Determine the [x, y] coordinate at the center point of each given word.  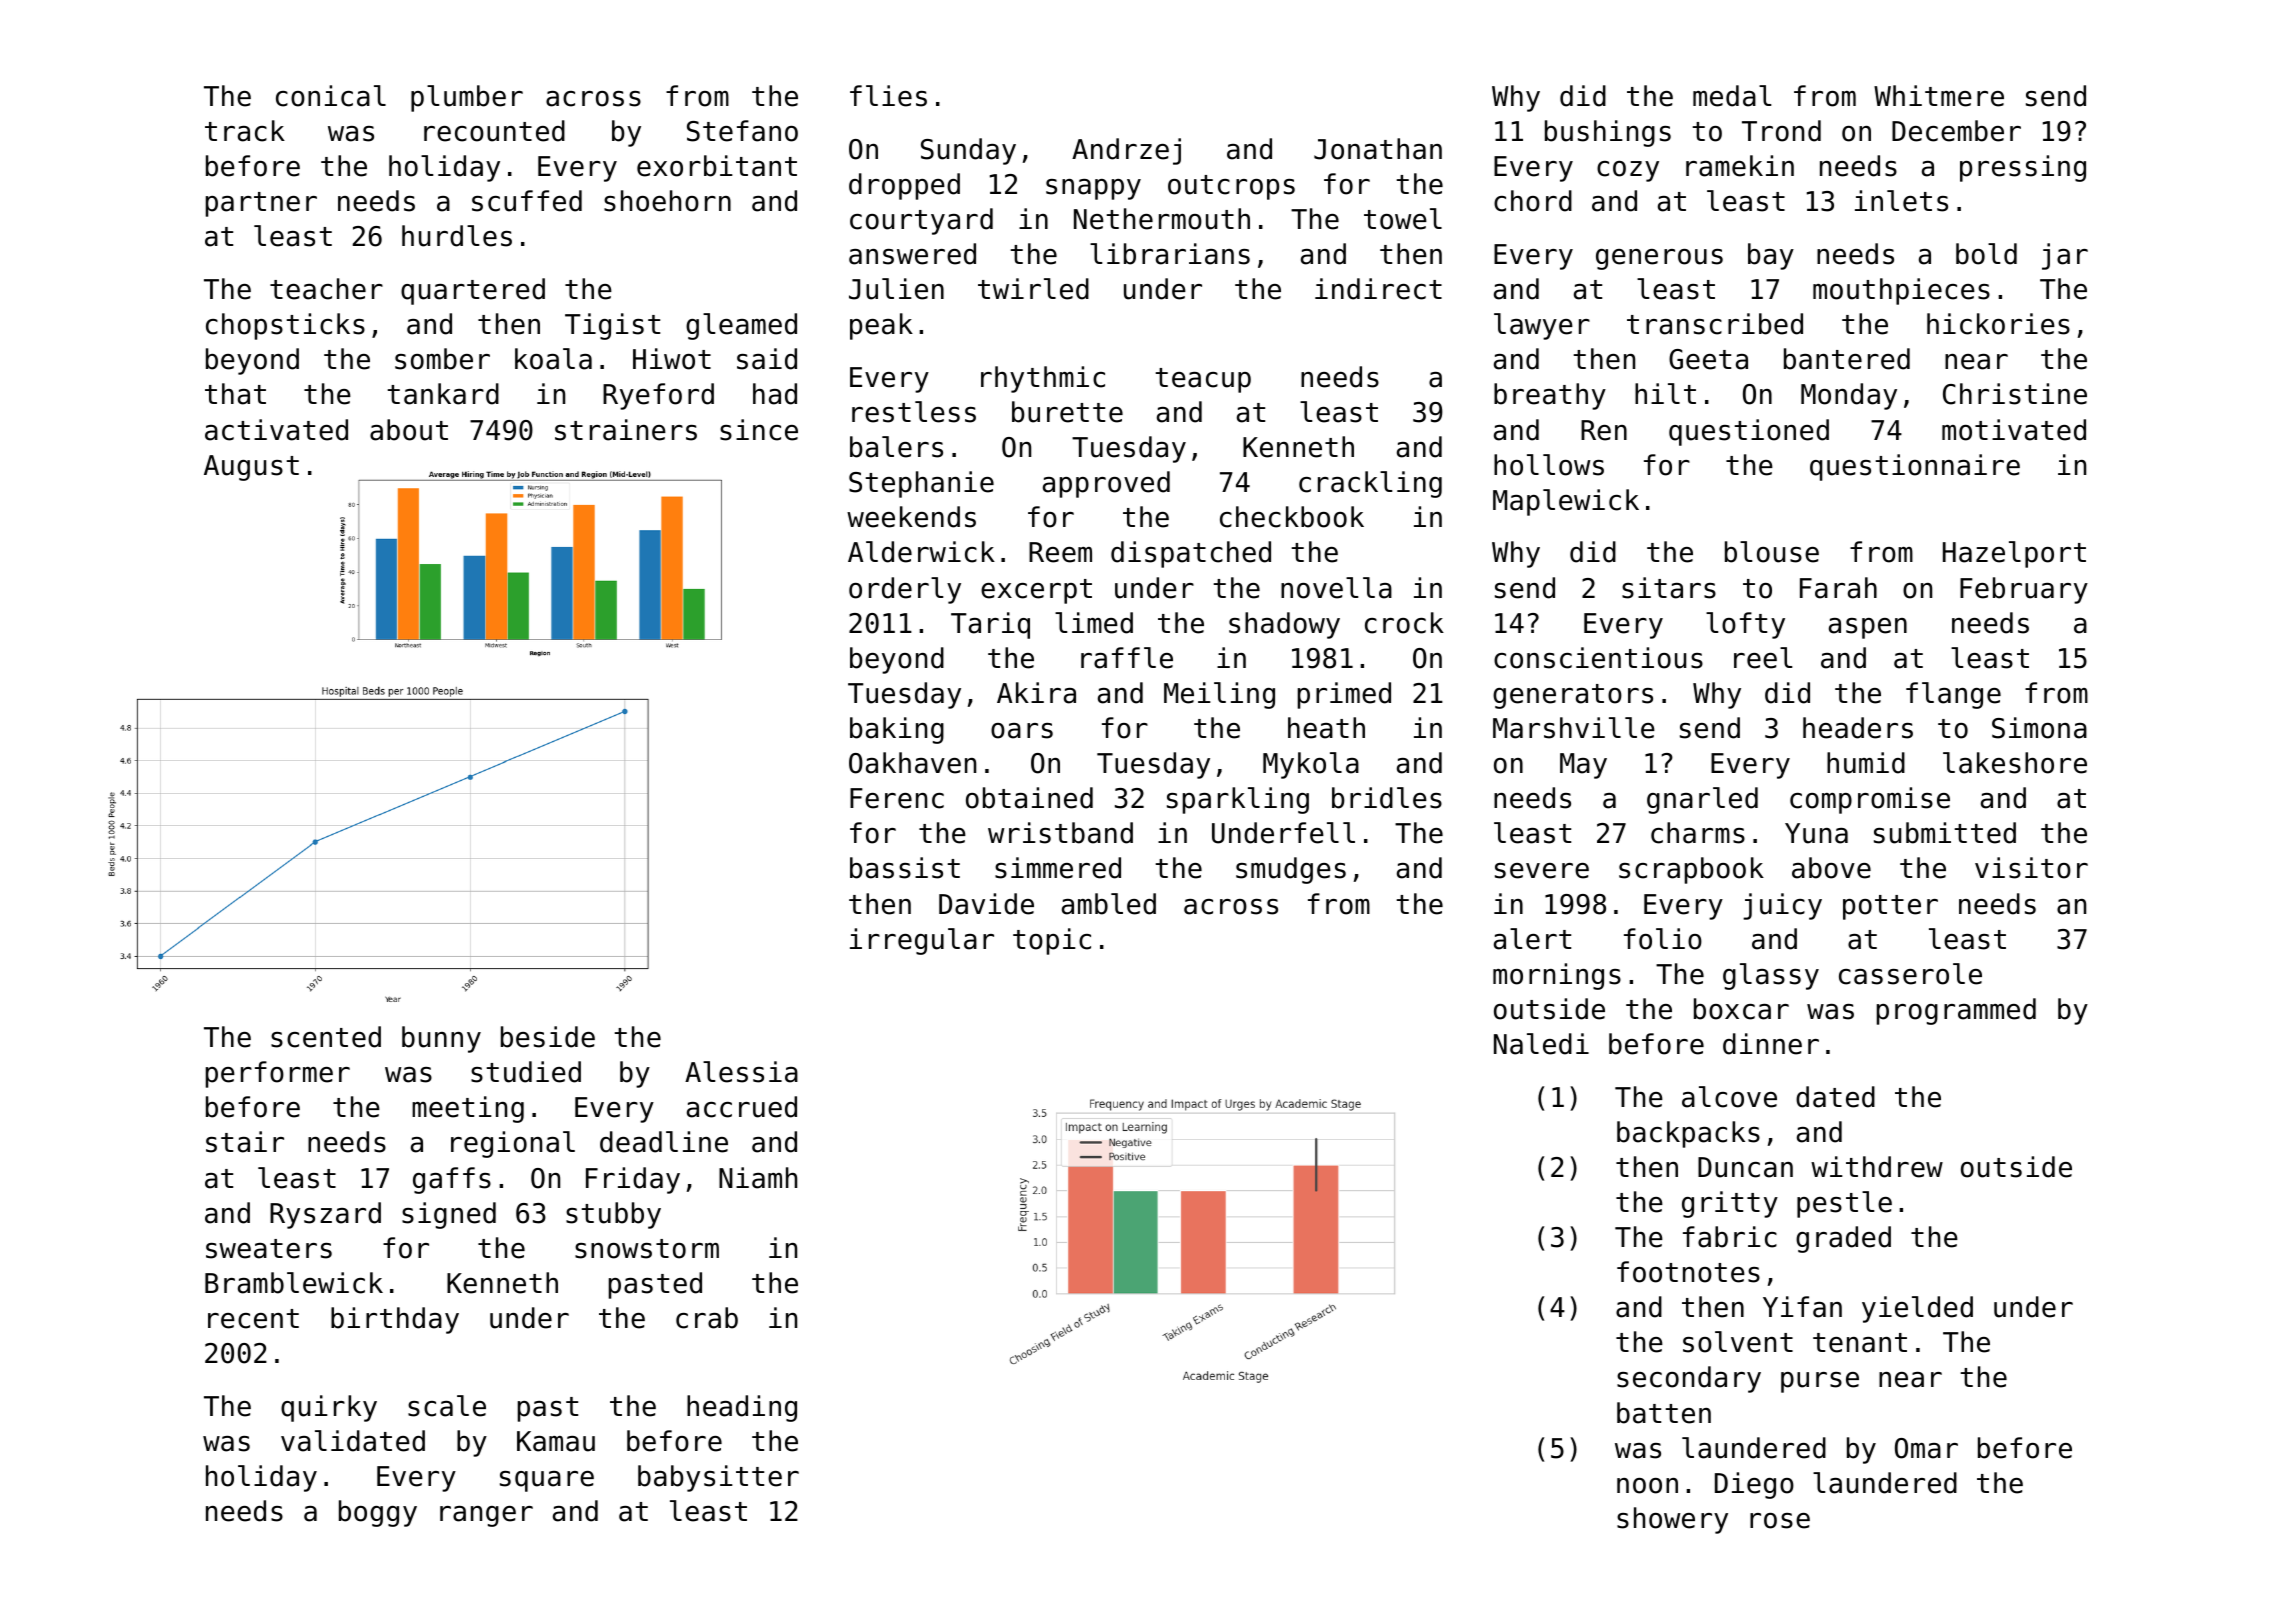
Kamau [556, 1441]
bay [1771, 256]
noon [1647, 1486]
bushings [1608, 133]
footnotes [1688, 1272]
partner [261, 204]
